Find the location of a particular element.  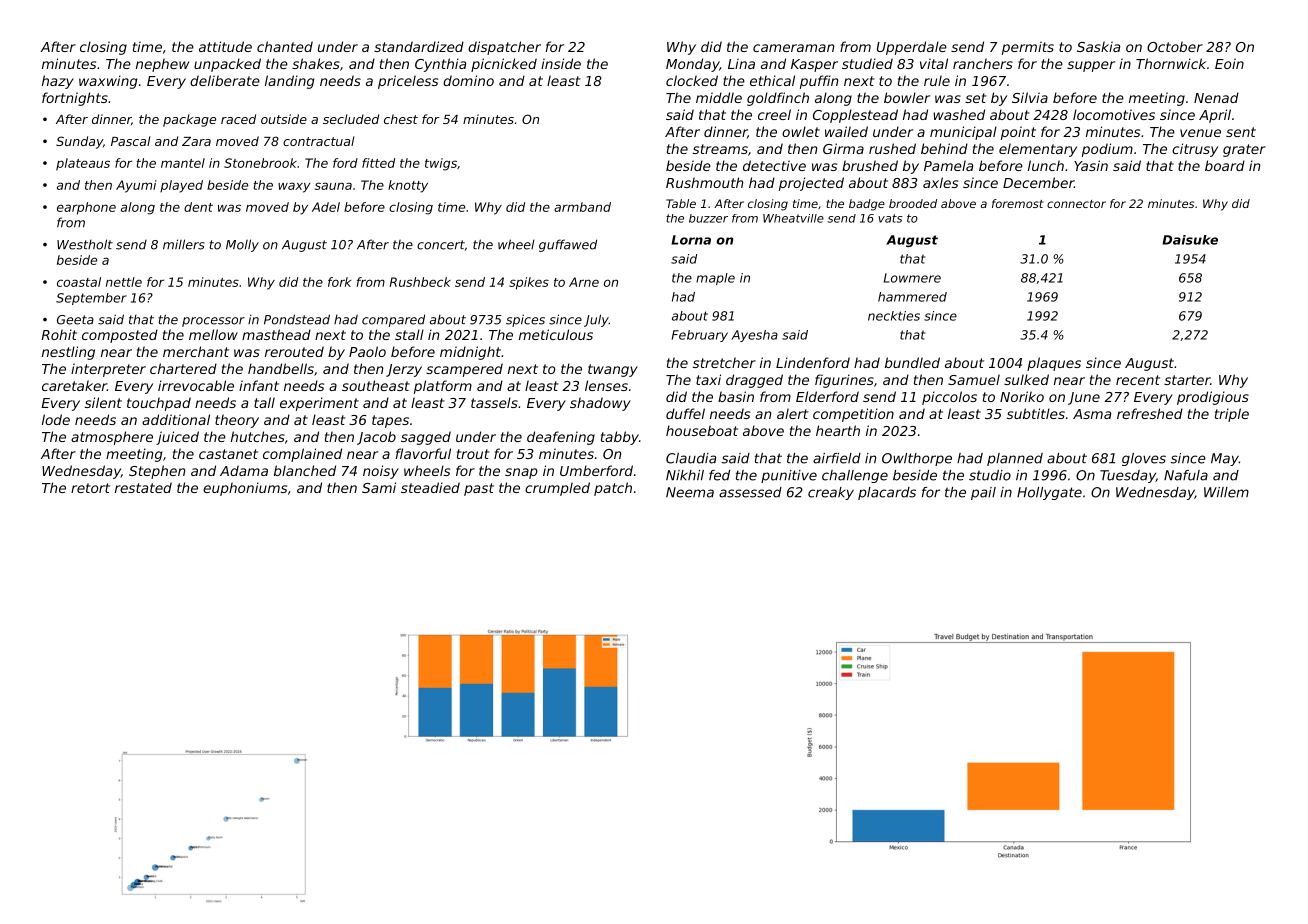

cameraman is located at coordinates (793, 48).
